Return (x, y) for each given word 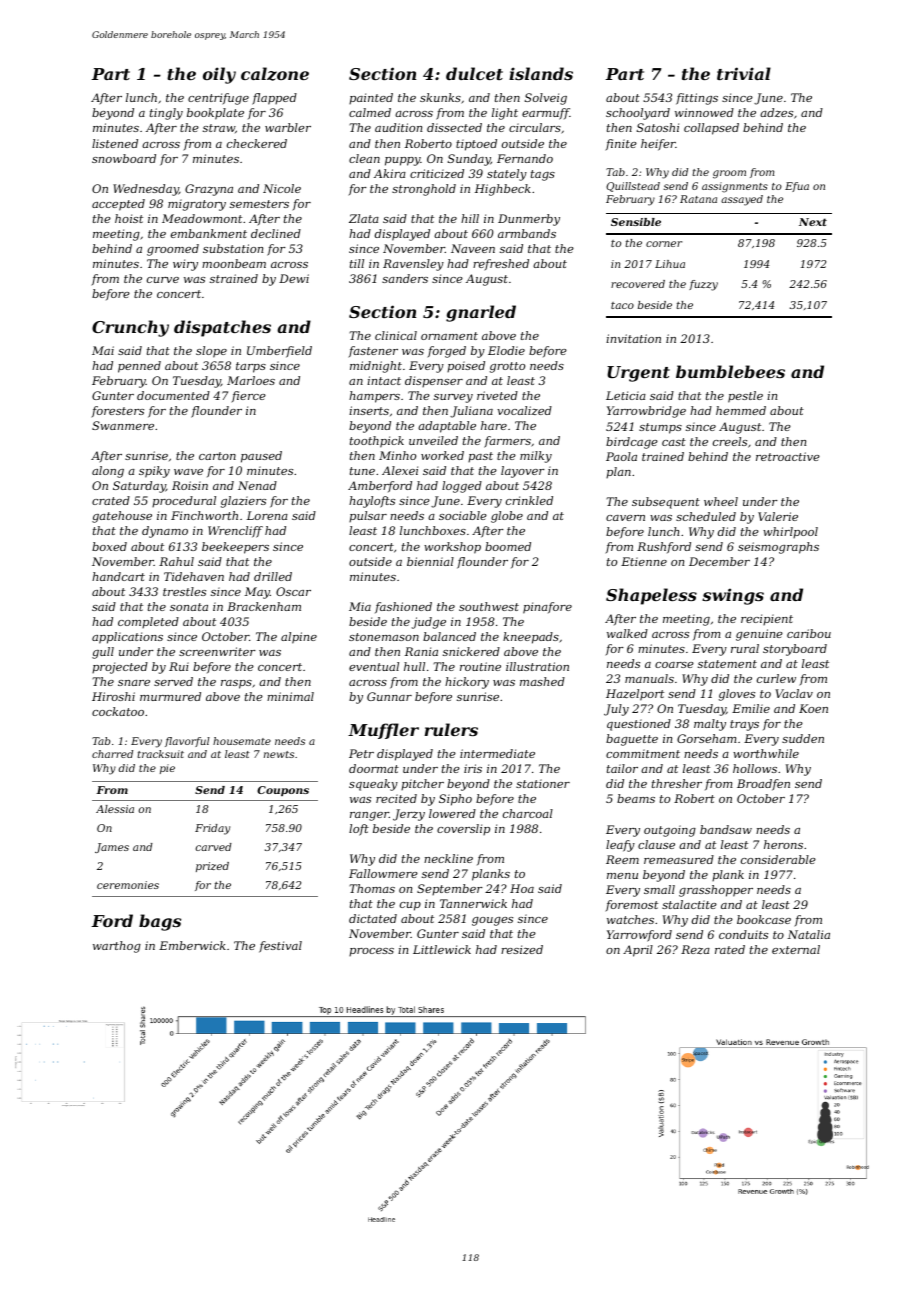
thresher (677, 783)
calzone (275, 74)
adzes (776, 112)
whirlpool (790, 532)
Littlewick (442, 949)
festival (280, 947)
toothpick (377, 442)
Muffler (383, 731)
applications (127, 638)
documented (173, 395)
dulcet (474, 73)
